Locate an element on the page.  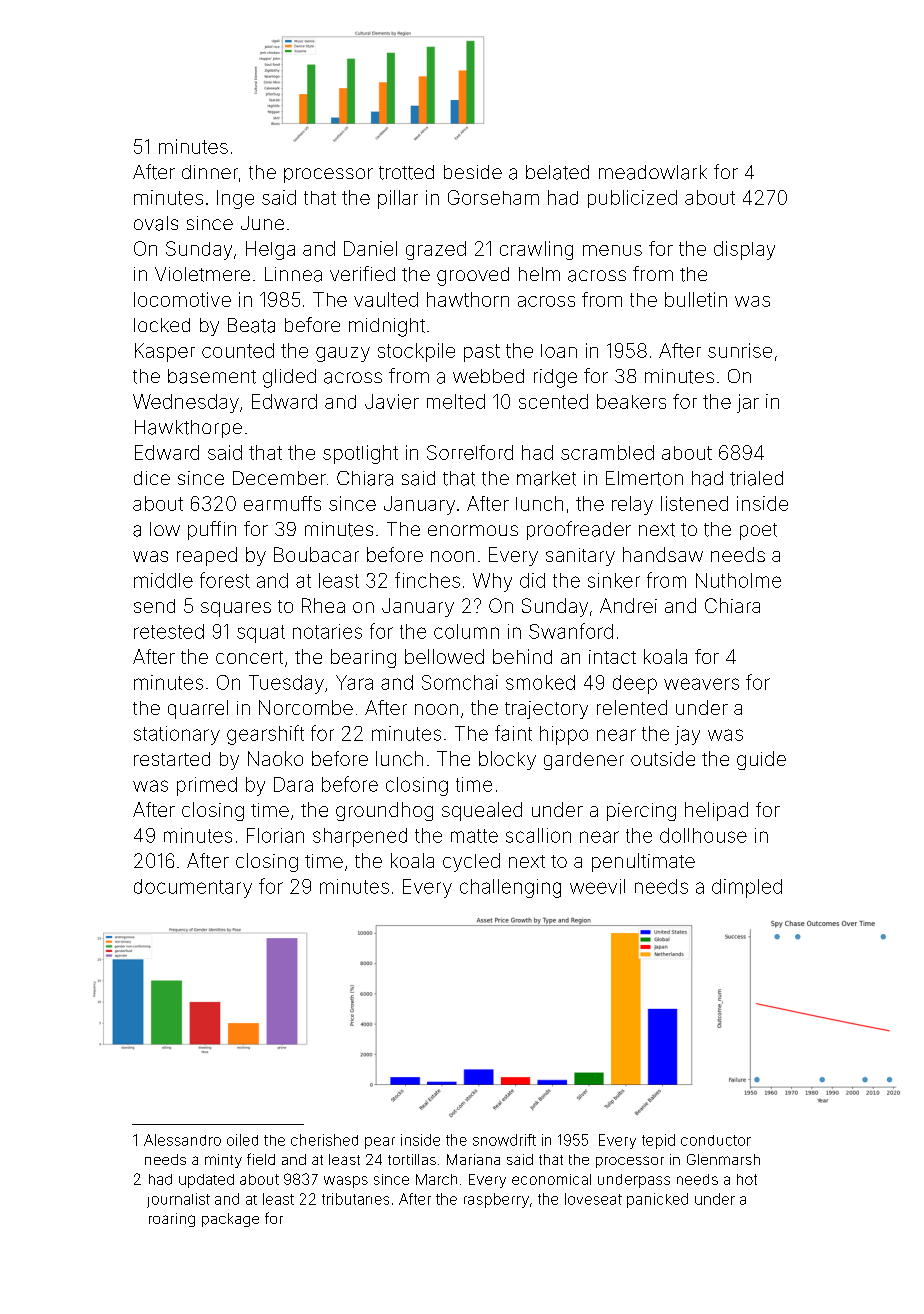
package is located at coordinates (230, 1220).
